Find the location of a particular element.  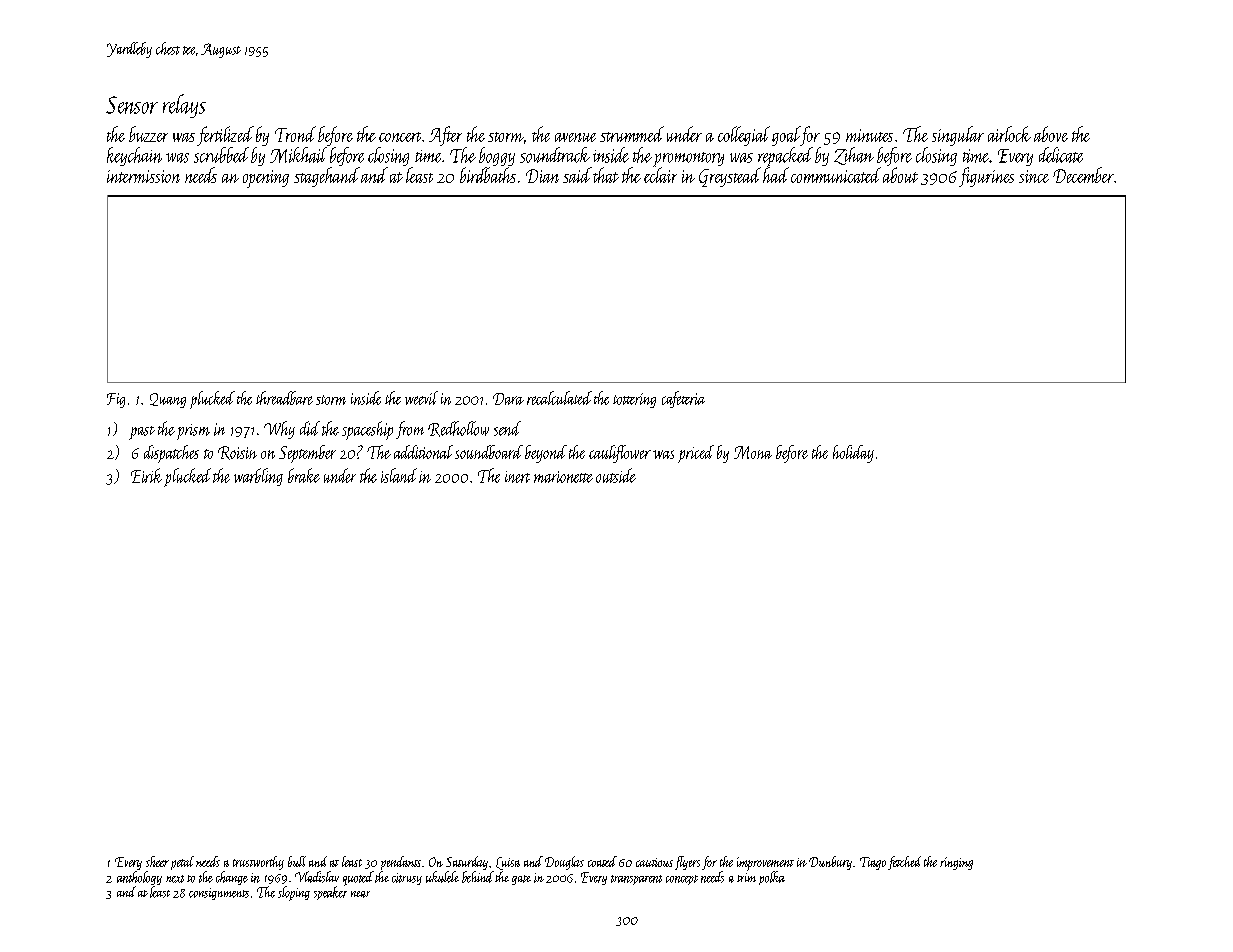

Mona is located at coordinates (753, 452).
